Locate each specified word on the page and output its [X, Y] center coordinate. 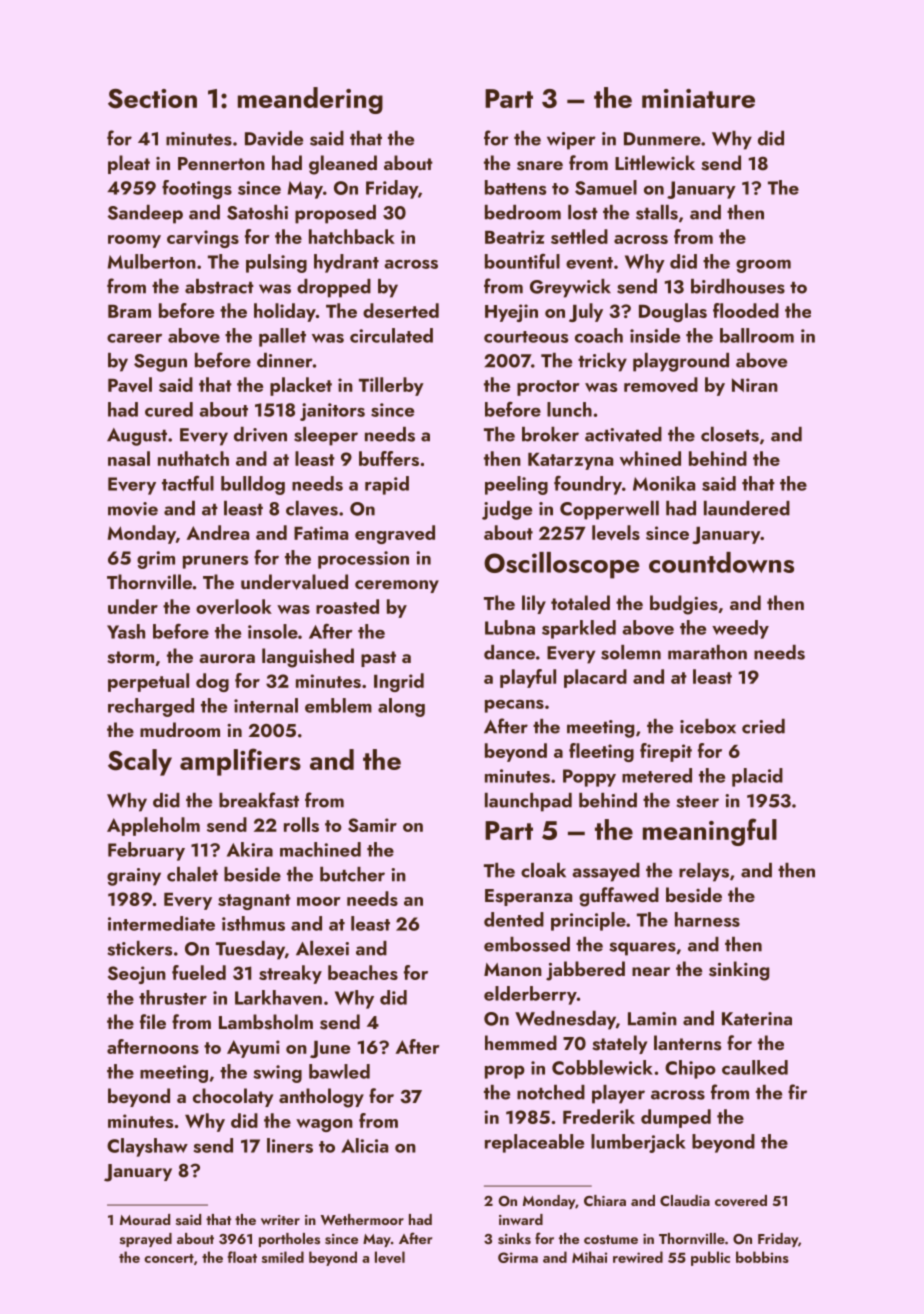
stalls [657, 212]
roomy [134, 241]
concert [169, 1258]
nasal [129, 458]
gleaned [343, 165]
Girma [518, 1257]
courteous [526, 337]
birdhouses [738, 286]
